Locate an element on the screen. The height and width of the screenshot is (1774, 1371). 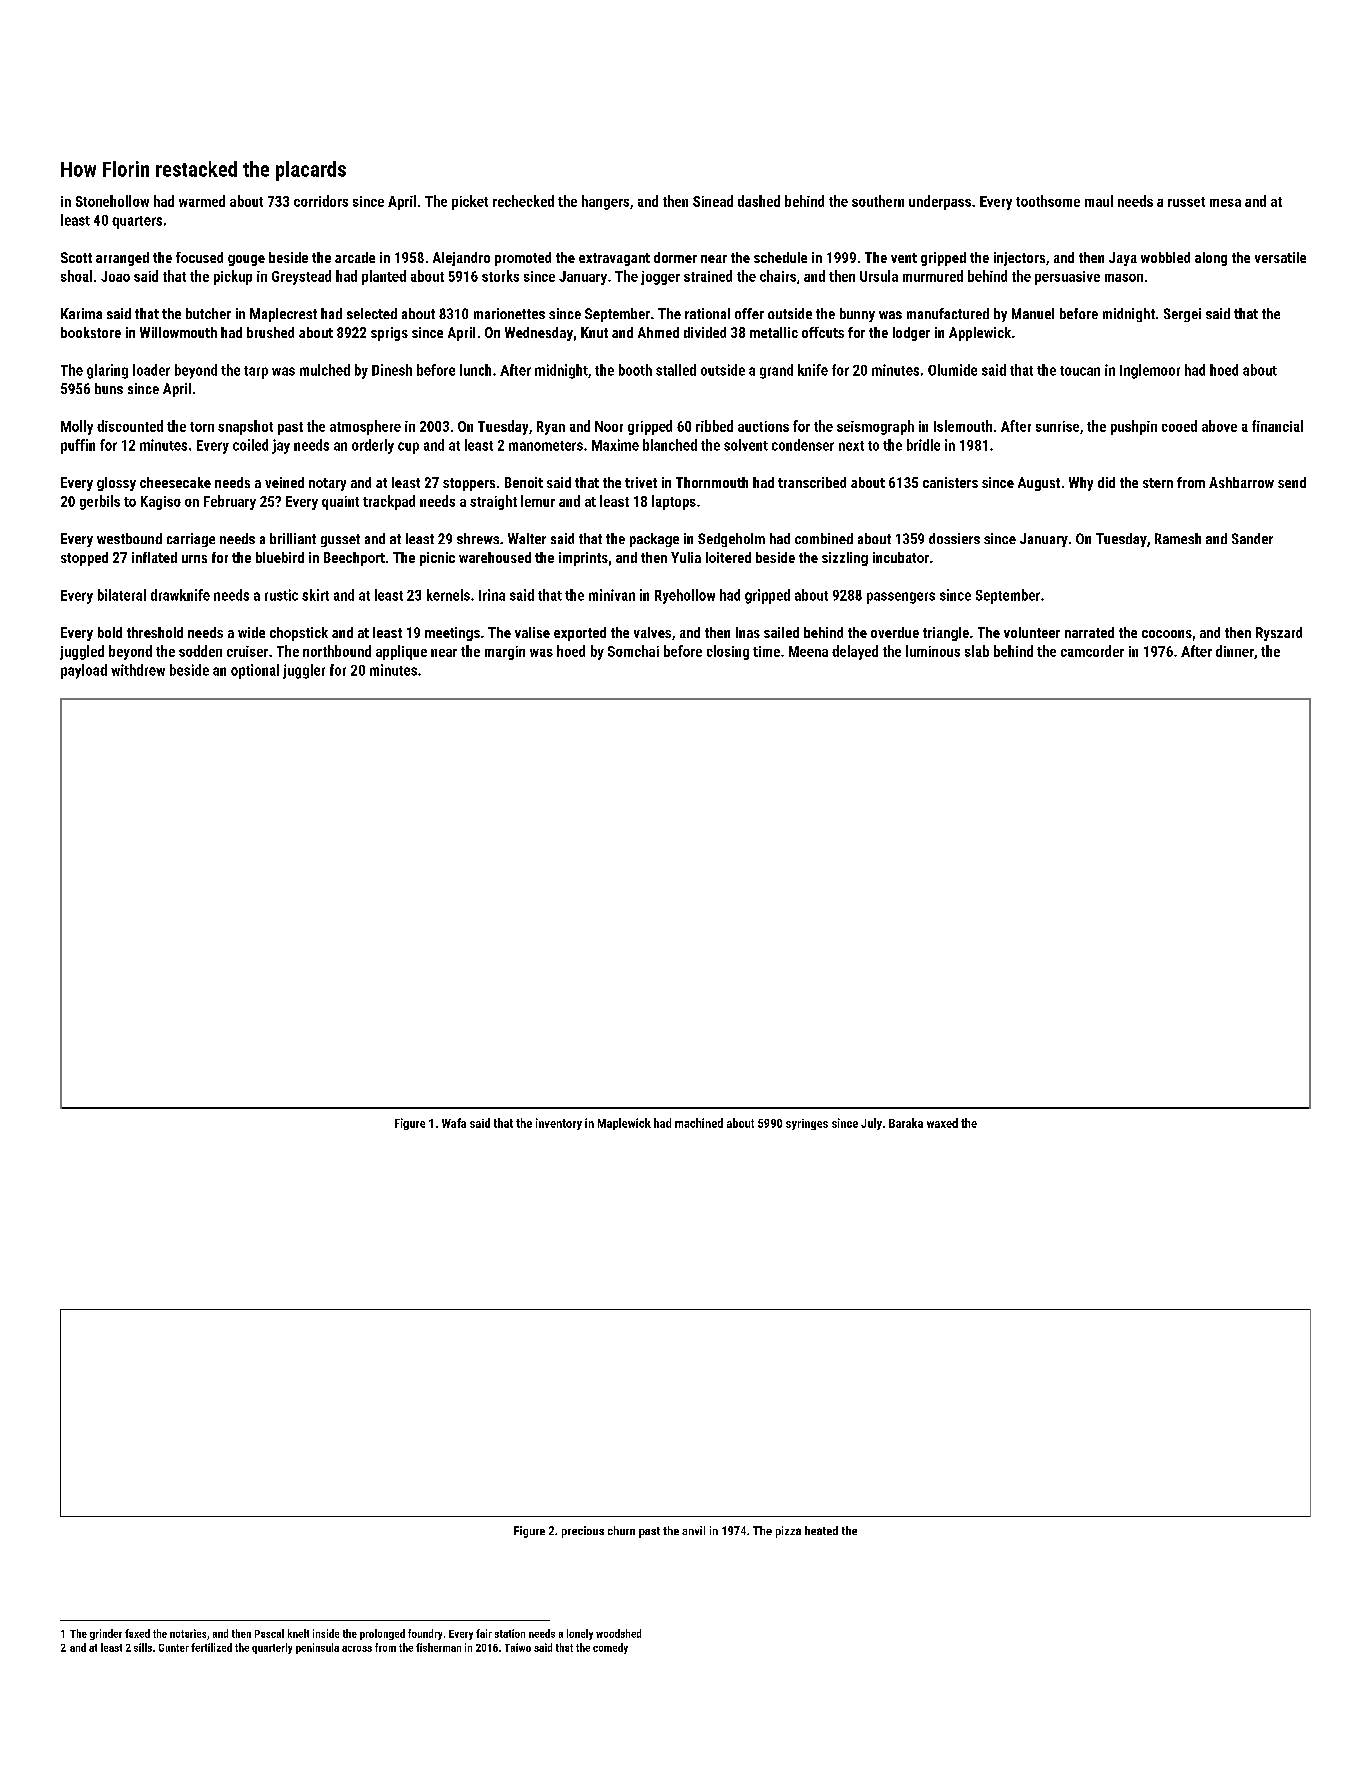
Taiwo is located at coordinates (518, 1647).
